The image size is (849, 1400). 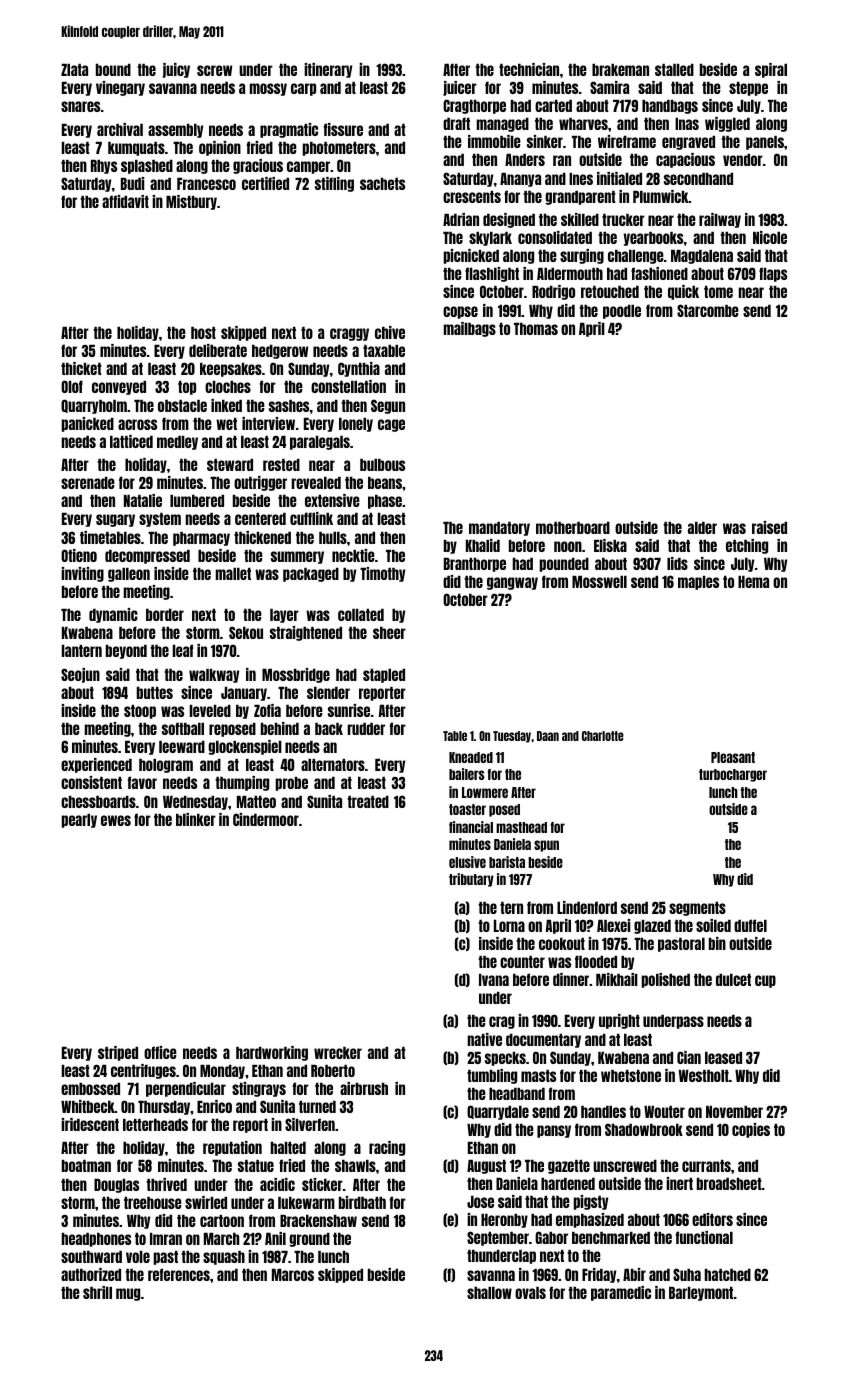 What do you see at coordinates (603, 736) in the screenshot?
I see `Charlotte` at bounding box center [603, 736].
